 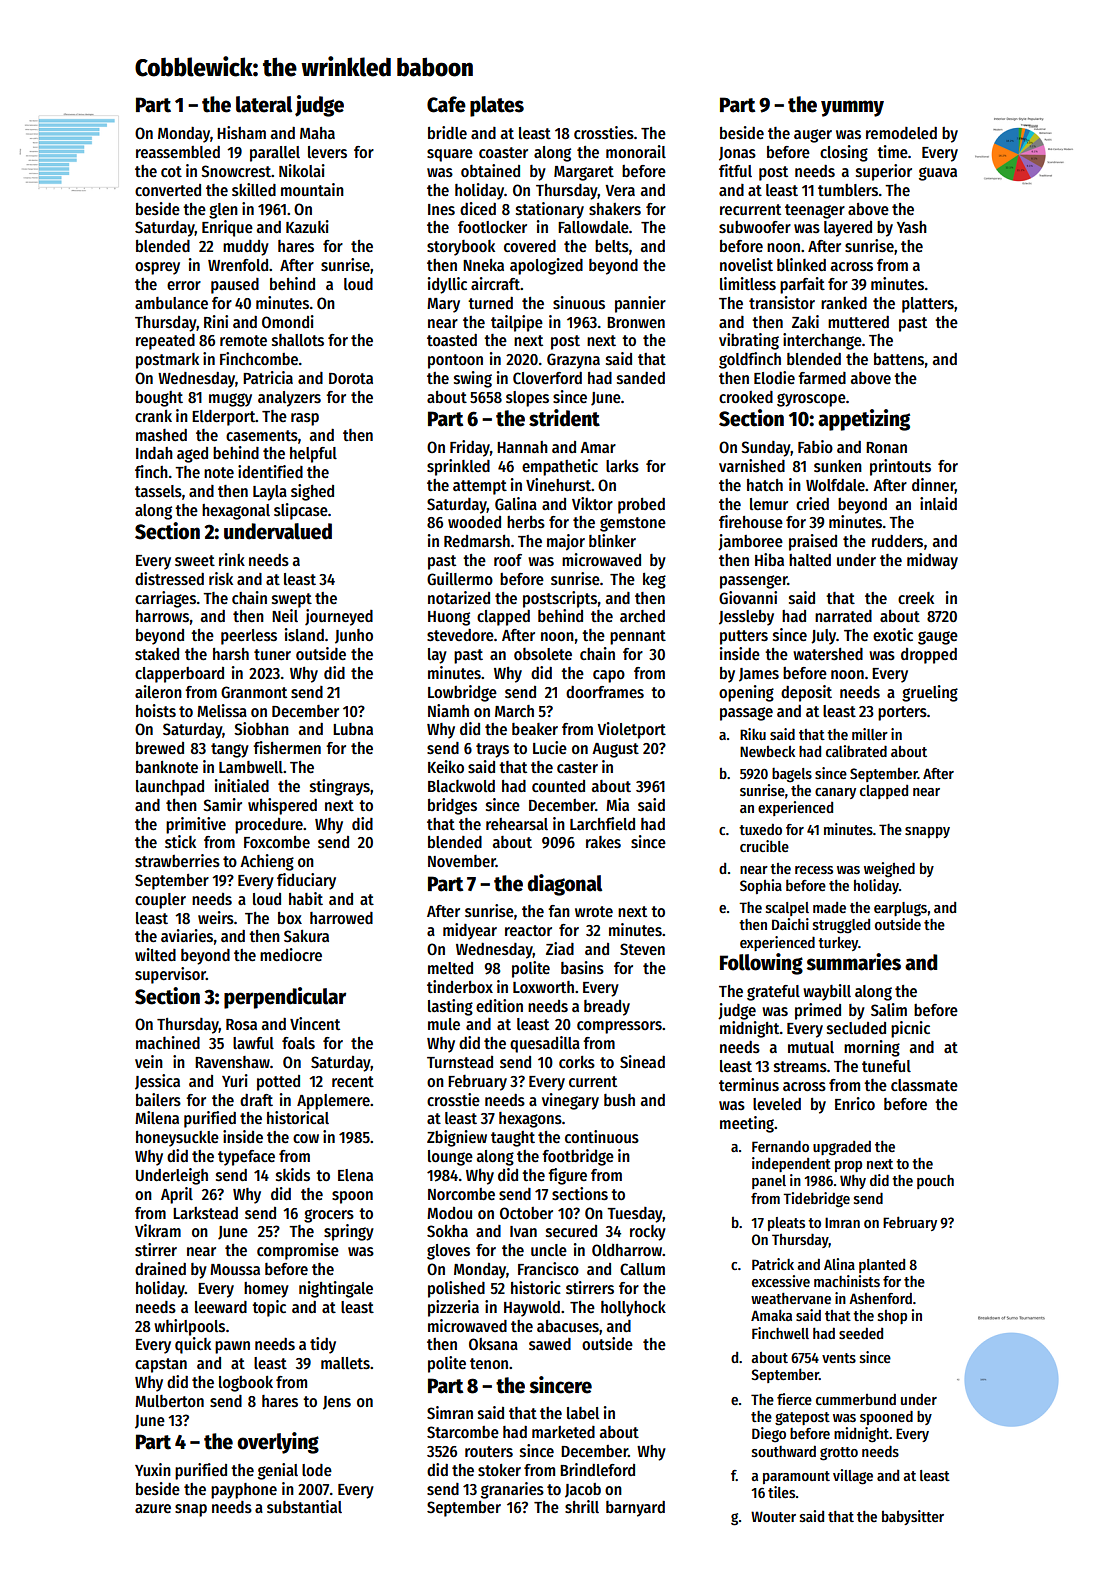 I want to click on Melissa, so click(x=222, y=711).
